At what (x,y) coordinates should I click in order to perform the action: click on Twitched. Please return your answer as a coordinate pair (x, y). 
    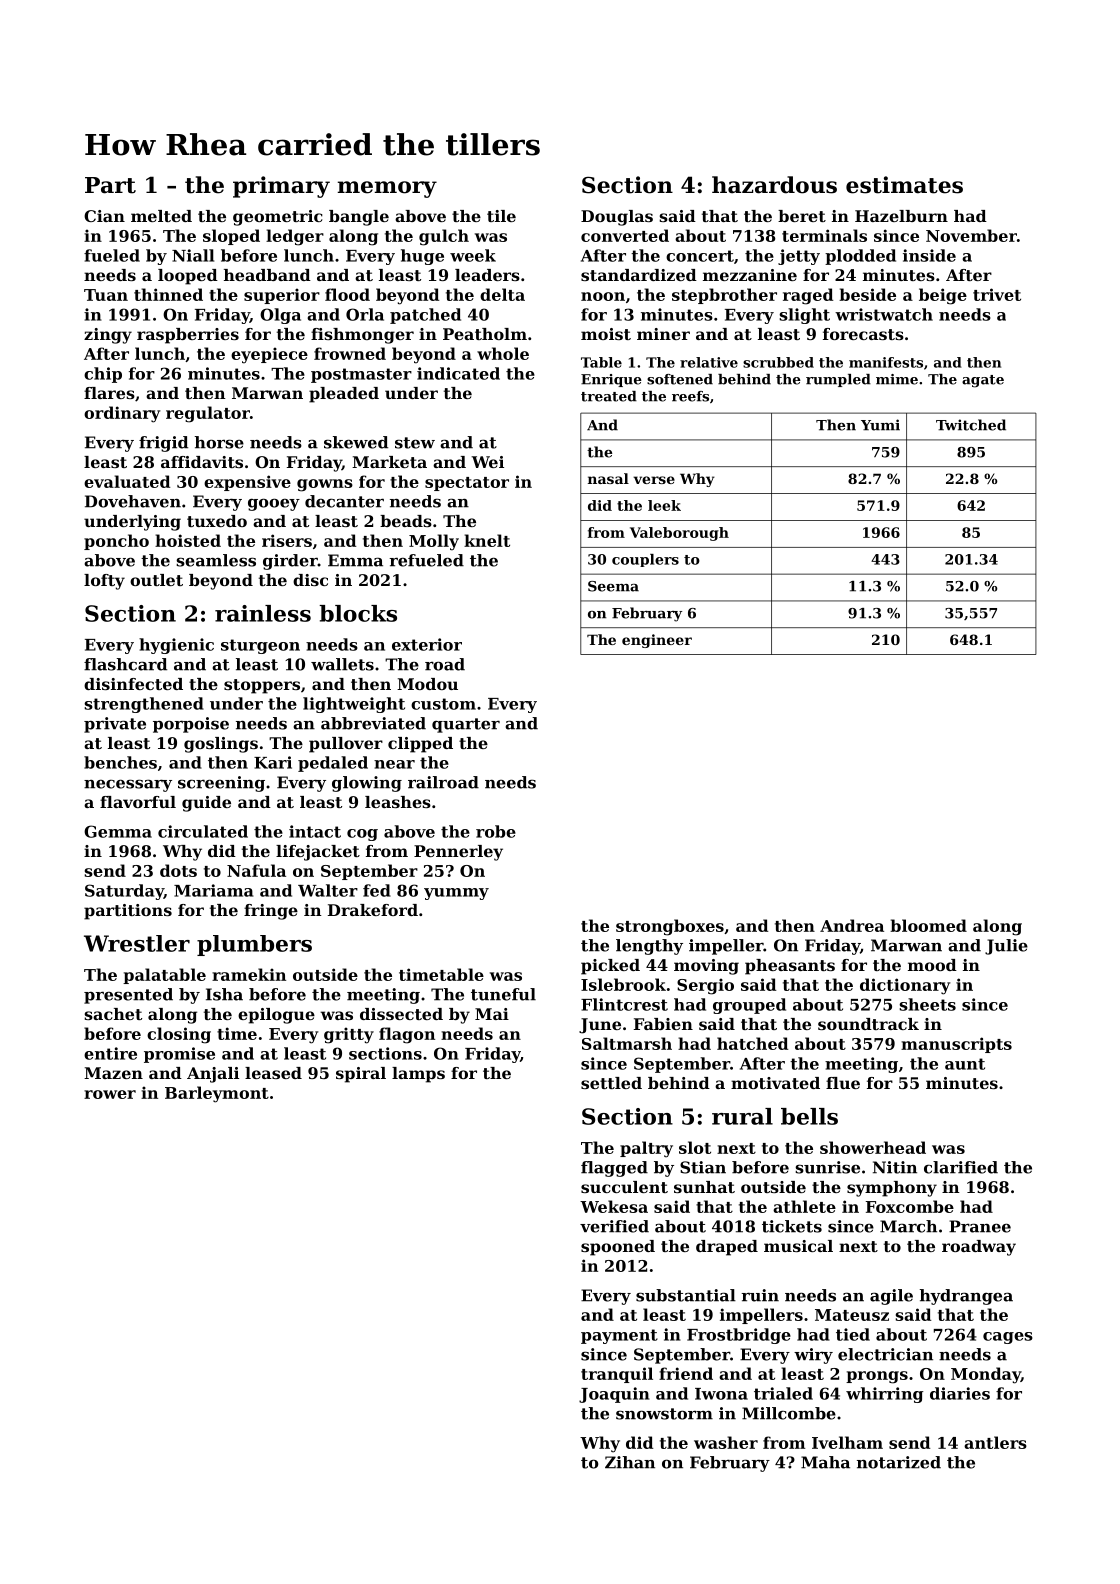
    Looking at the image, I should click on (971, 425).
